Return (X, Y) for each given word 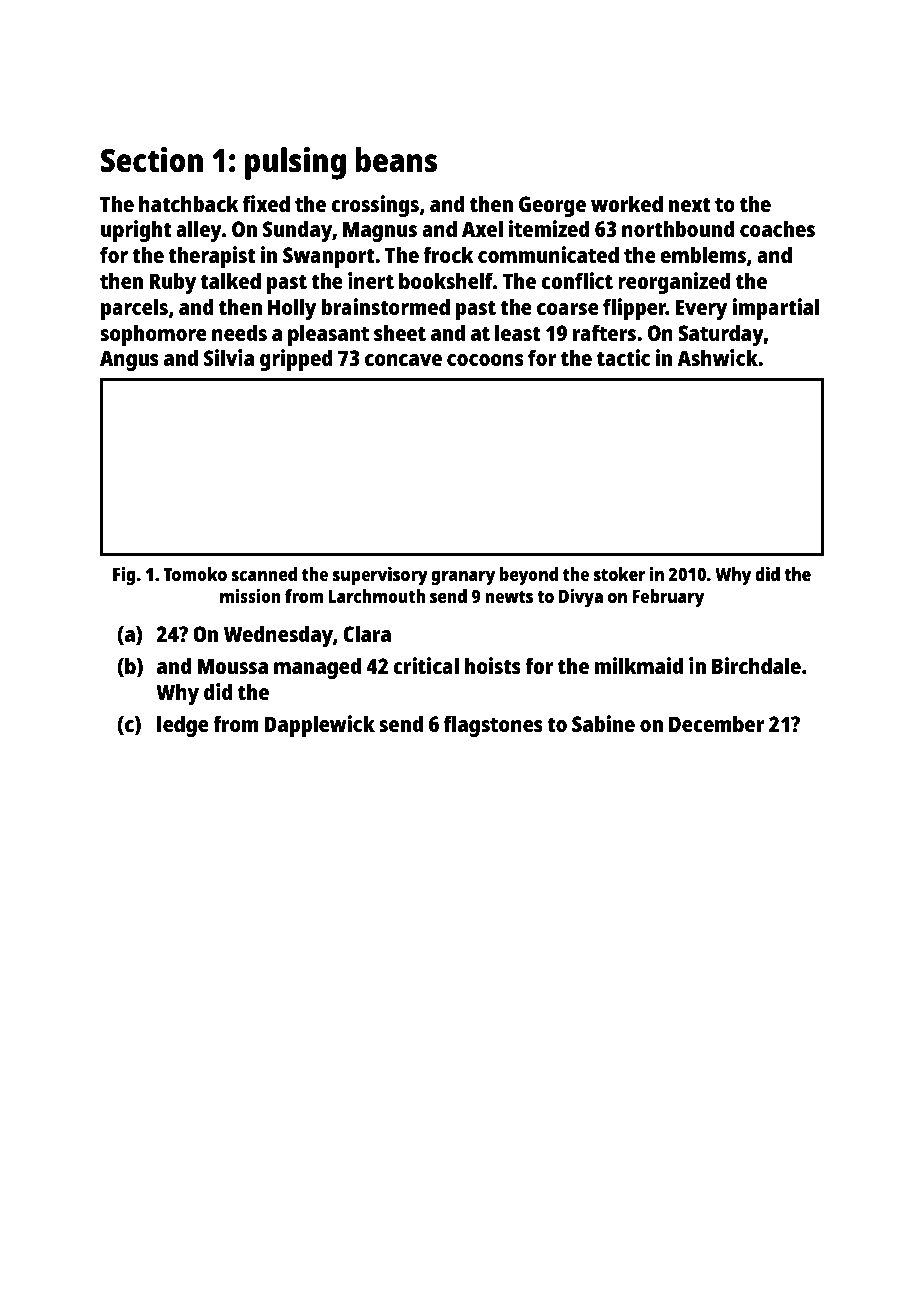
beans (396, 160)
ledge (183, 726)
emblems (703, 254)
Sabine (603, 723)
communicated (548, 254)
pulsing (295, 163)
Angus (129, 360)
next (689, 204)
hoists (493, 665)
